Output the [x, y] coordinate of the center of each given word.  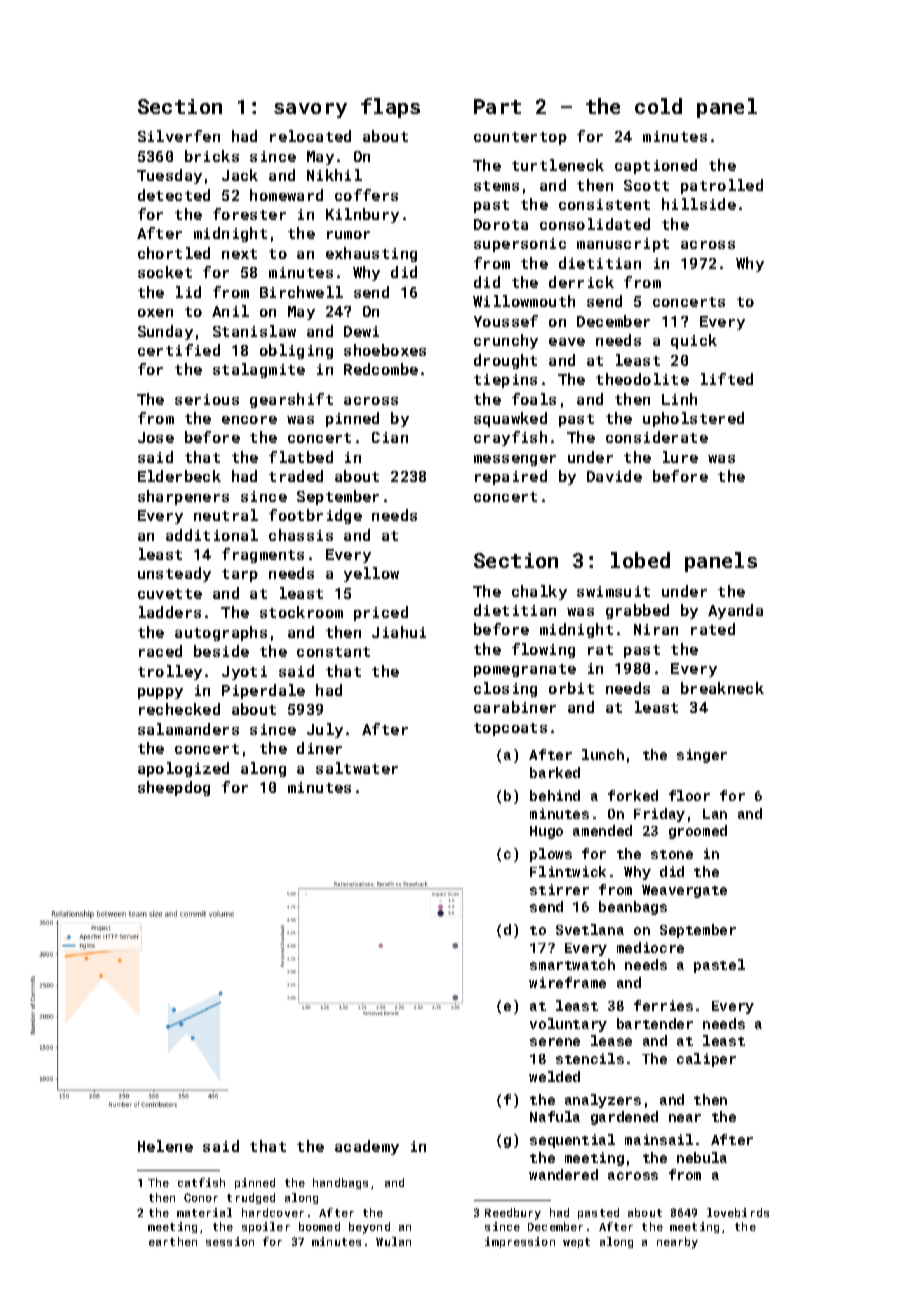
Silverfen [179, 136]
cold [658, 106]
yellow [371, 574]
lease [611, 1040]
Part [497, 106]
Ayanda [735, 611]
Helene [165, 1146]
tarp [240, 575]
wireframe [567, 982]
